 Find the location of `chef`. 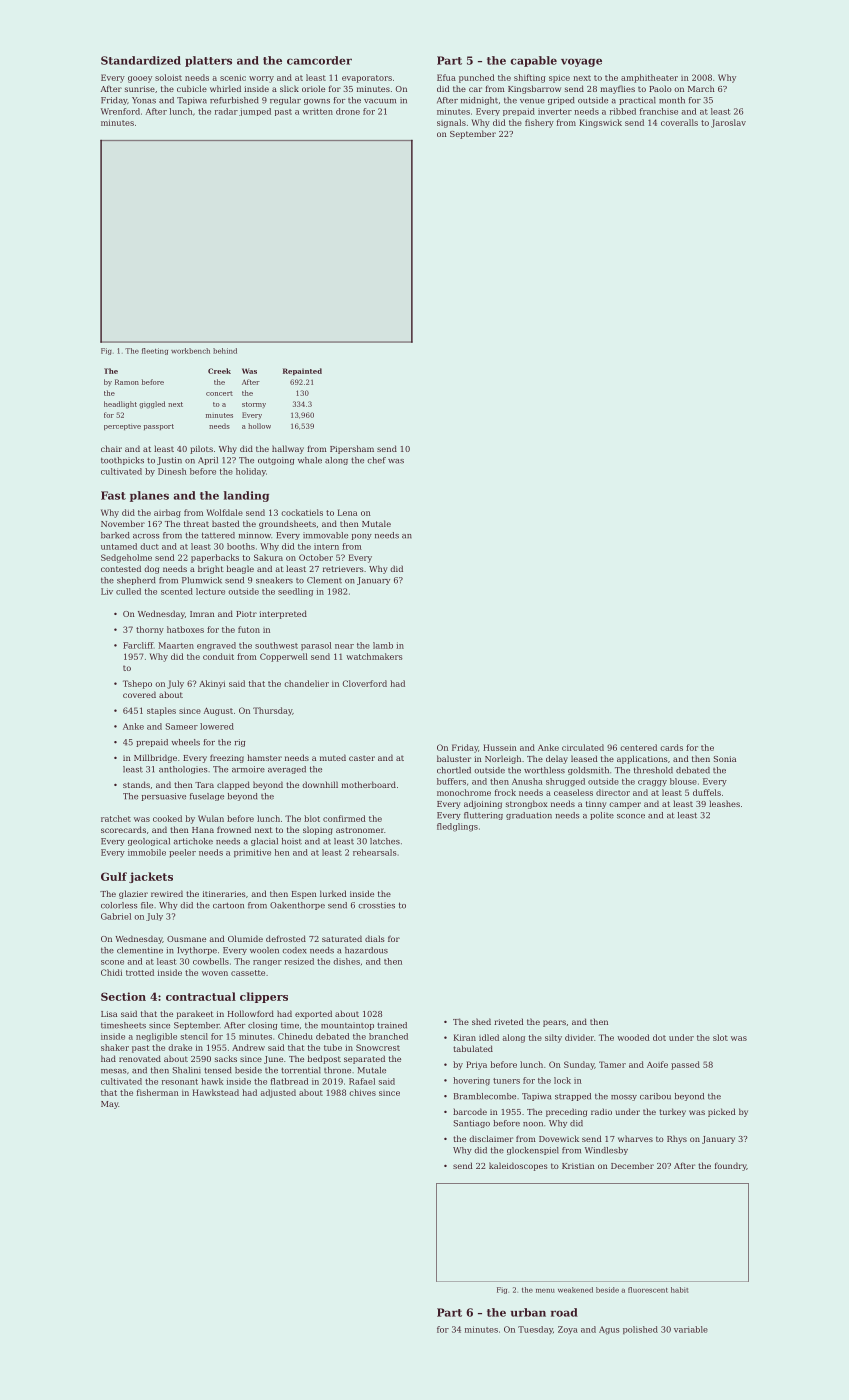

chef is located at coordinates (376, 460).
